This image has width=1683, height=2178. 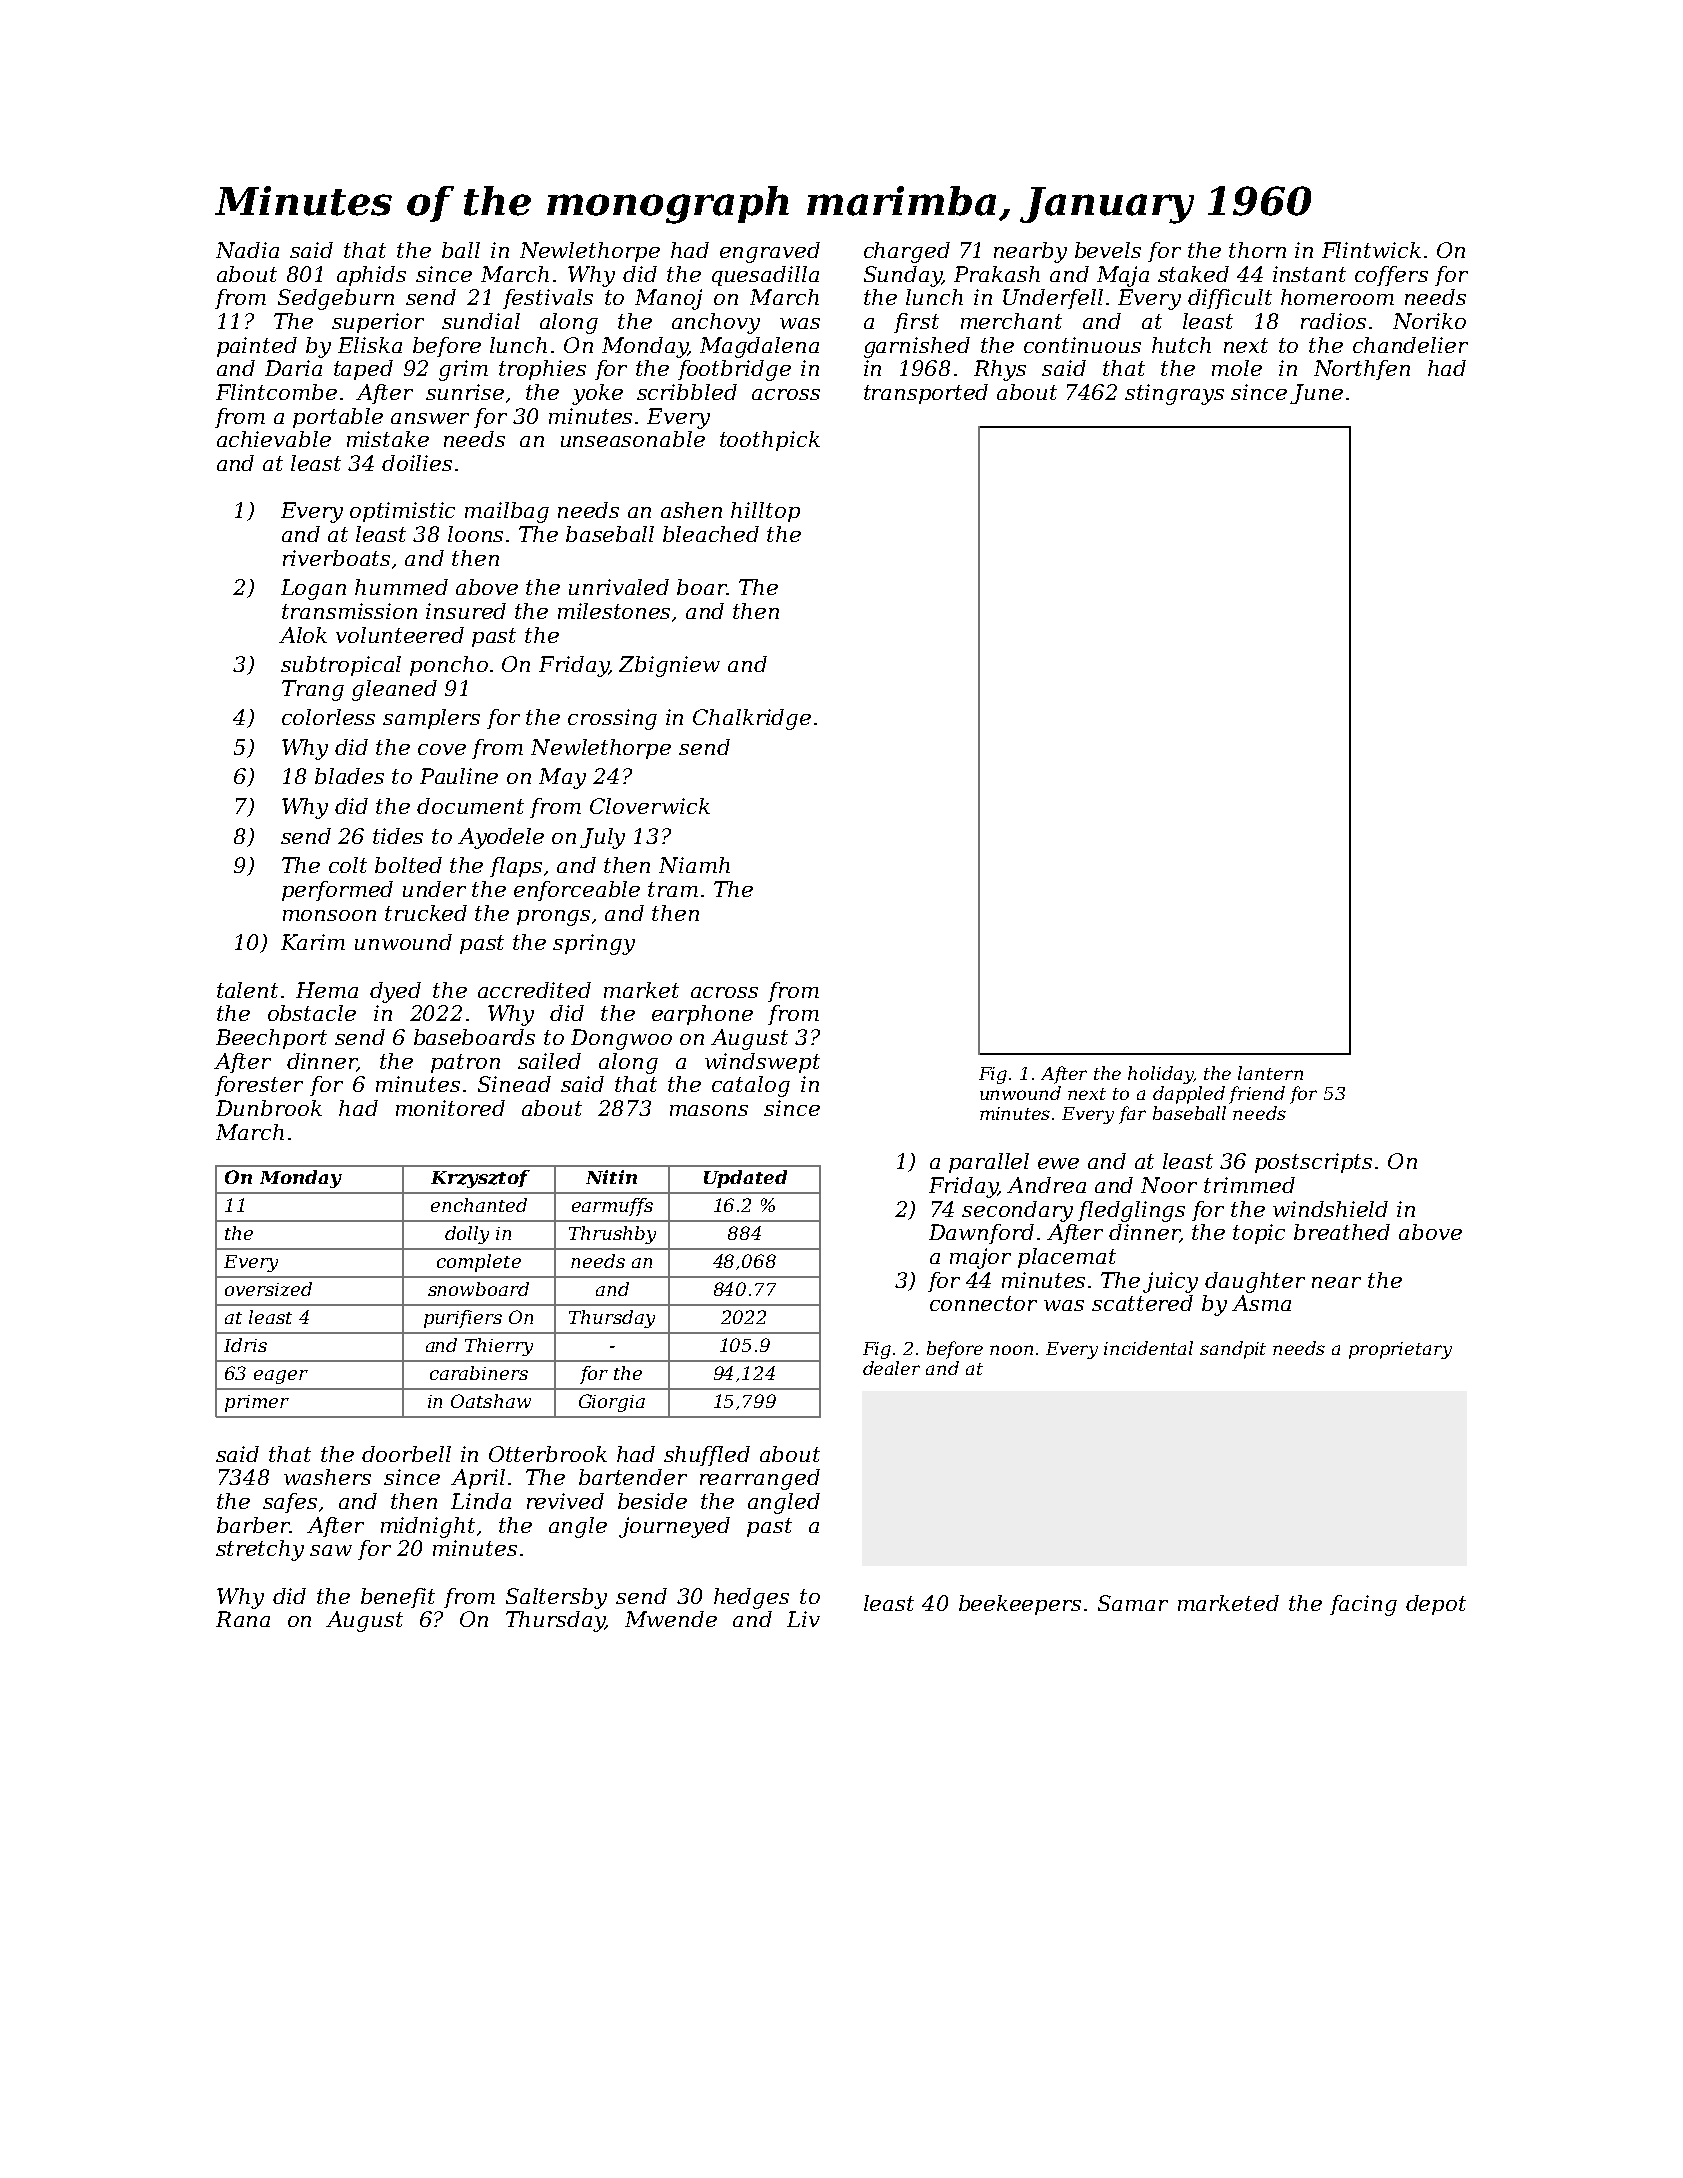 What do you see at coordinates (926, 394) in the image?
I see `transported` at bounding box center [926, 394].
